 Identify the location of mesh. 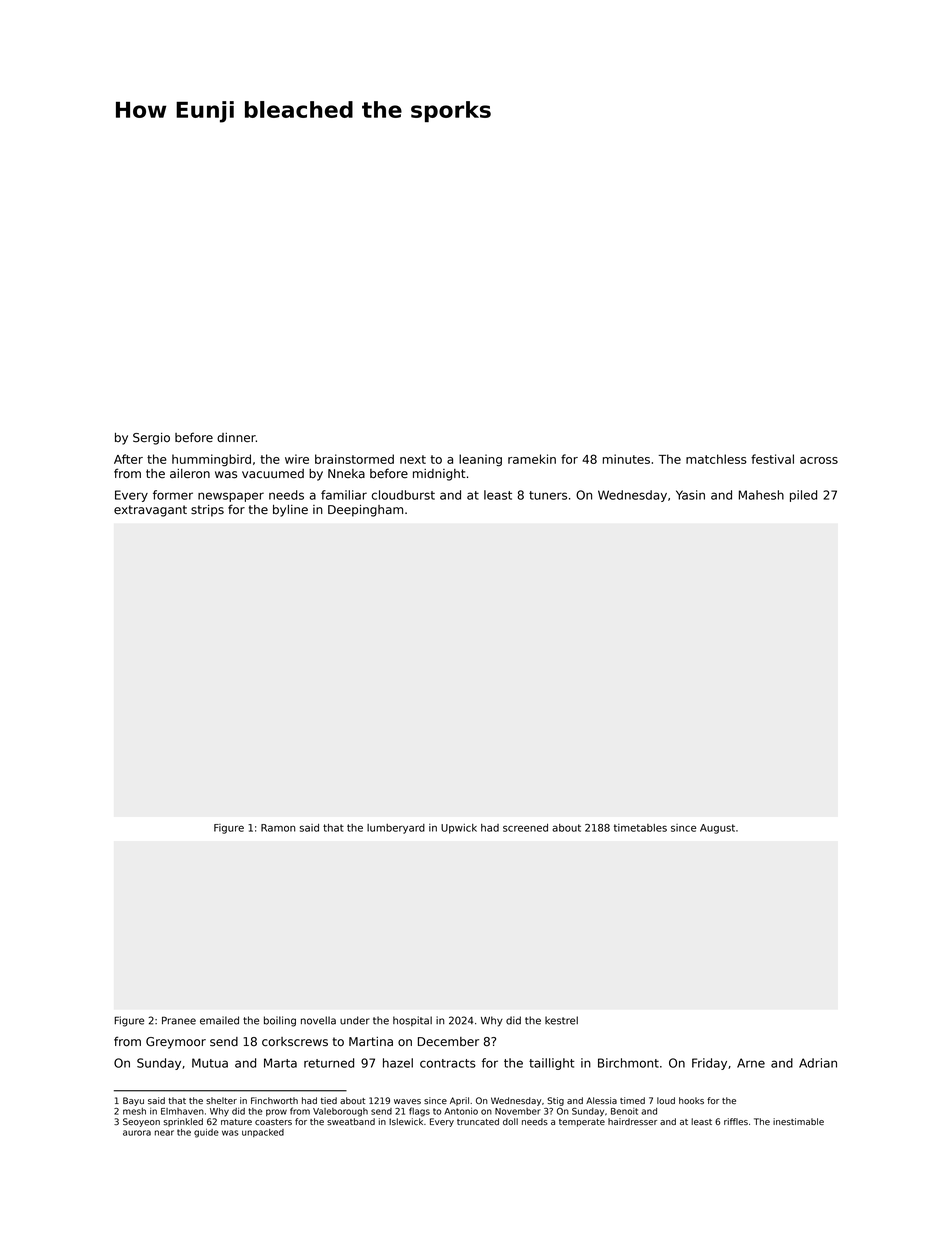
(134, 1111).
